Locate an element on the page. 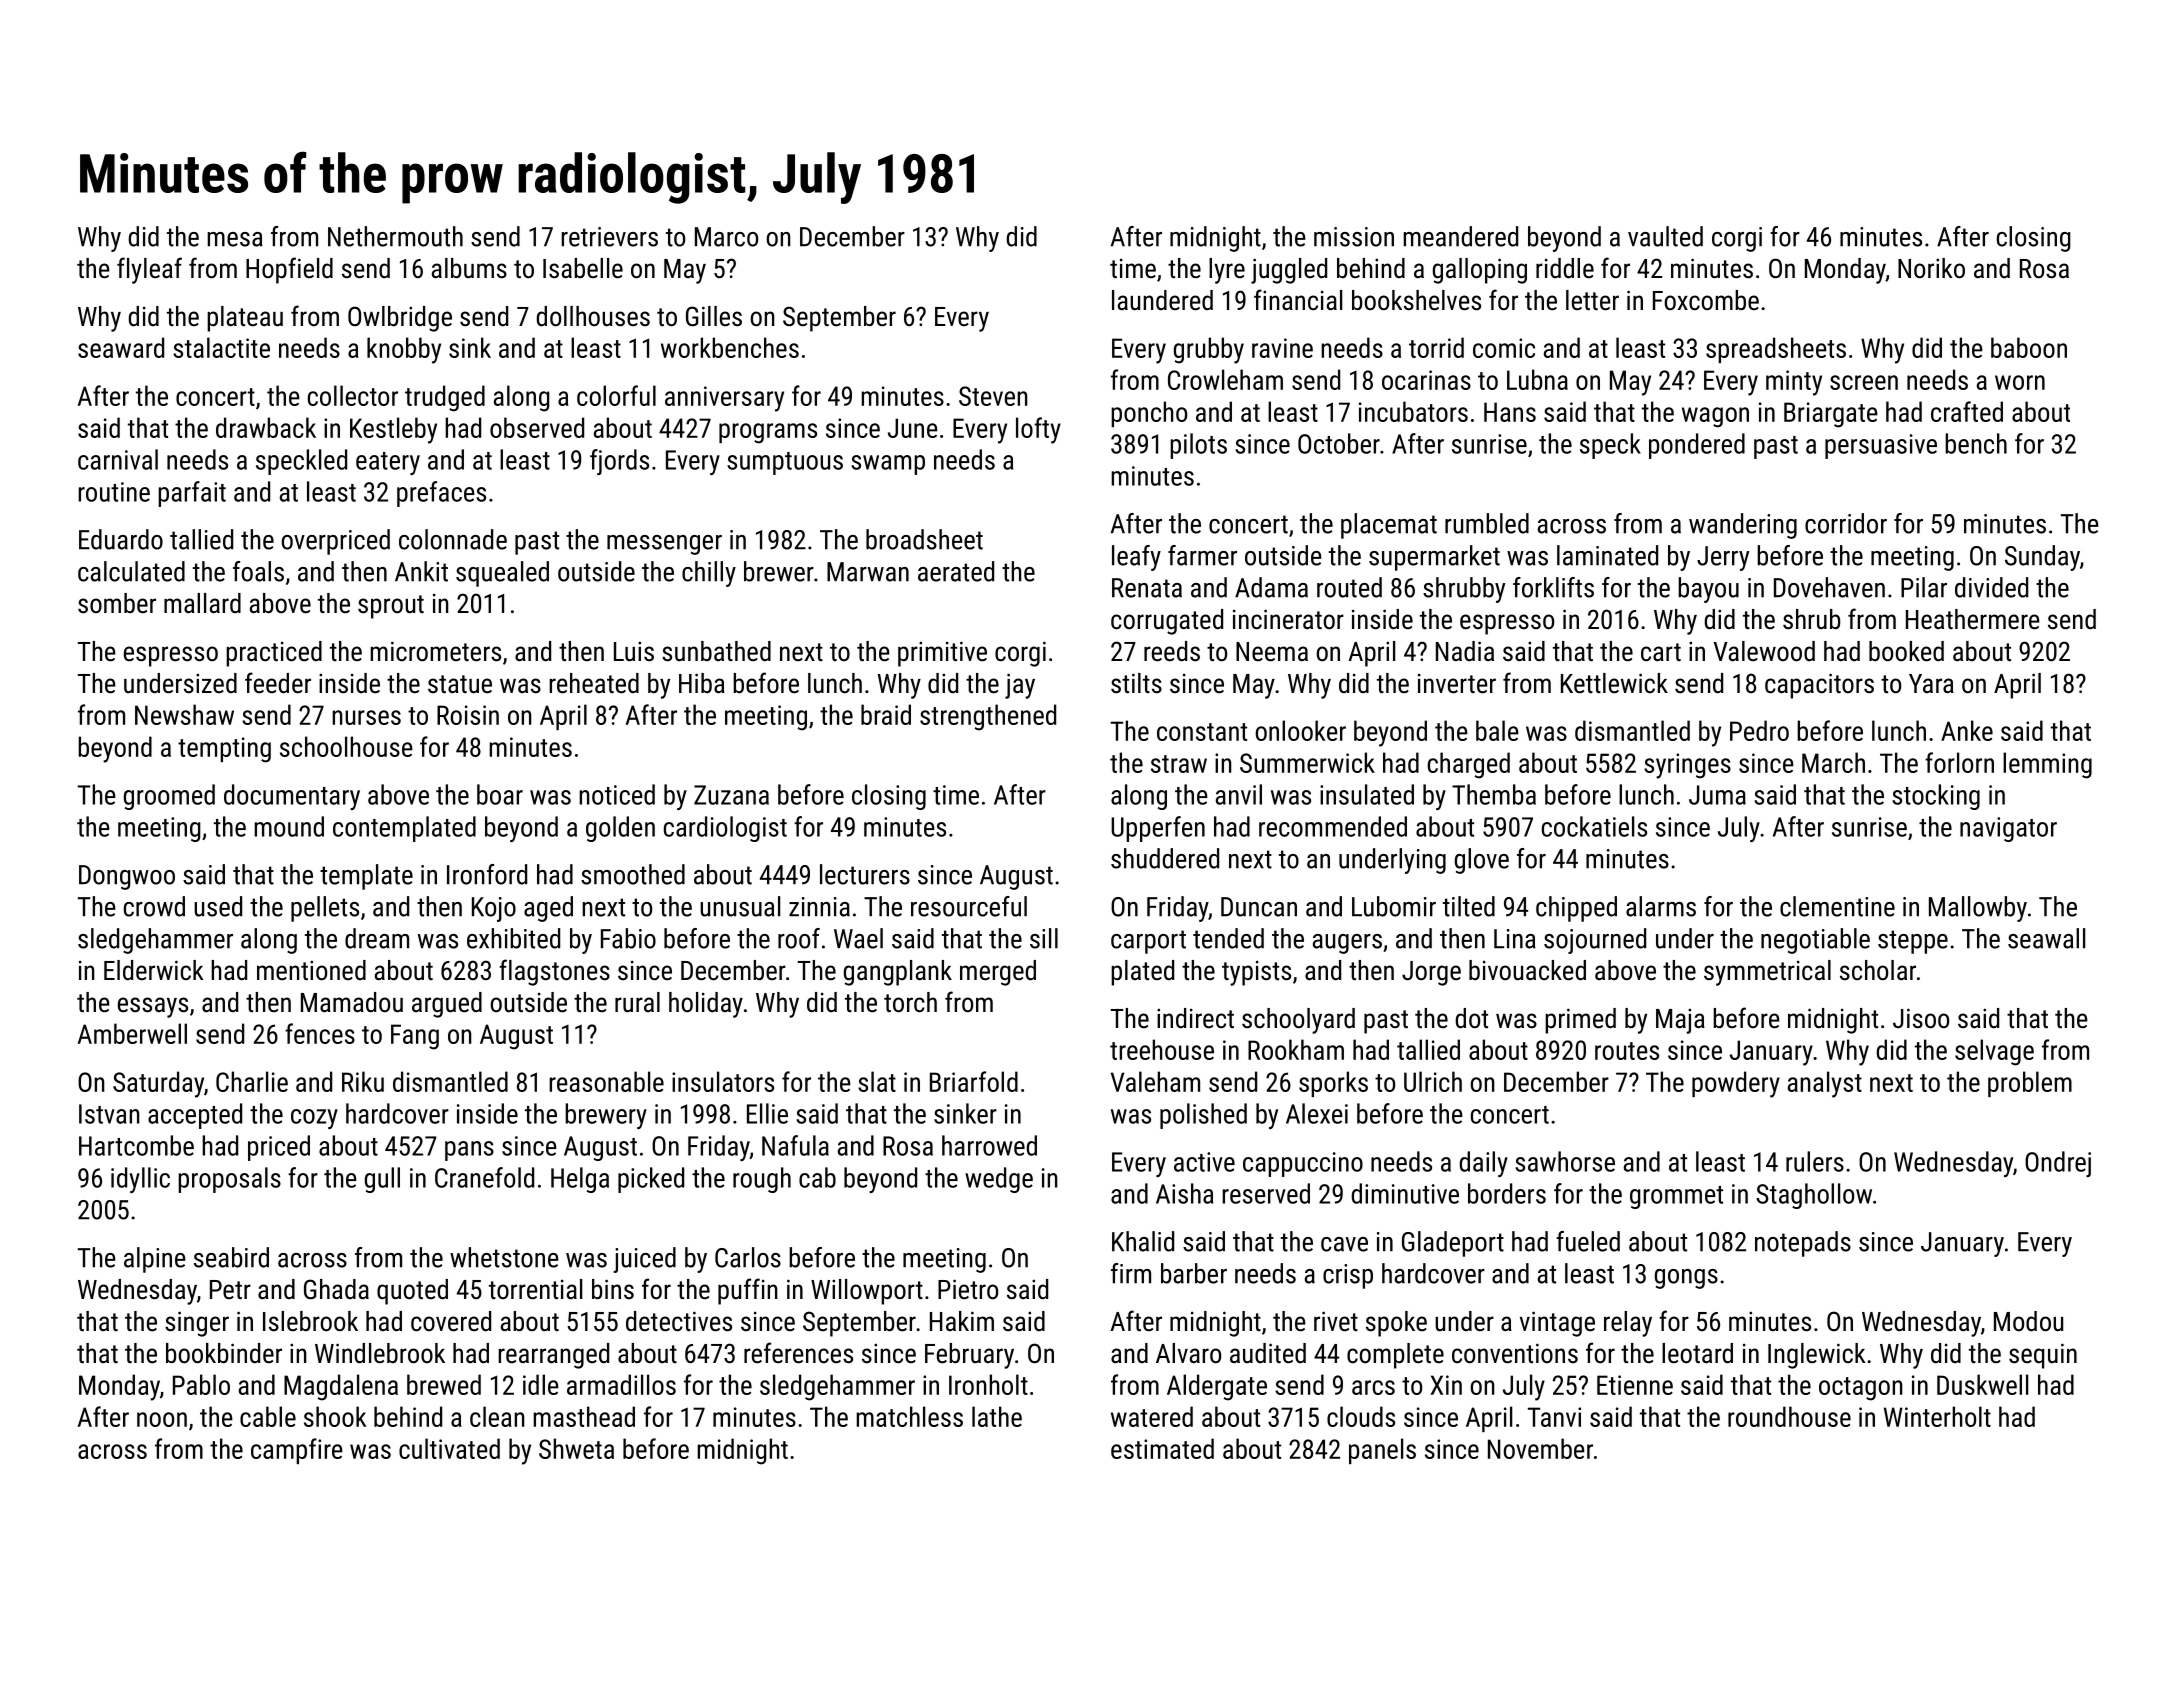  proposals is located at coordinates (229, 1180).
